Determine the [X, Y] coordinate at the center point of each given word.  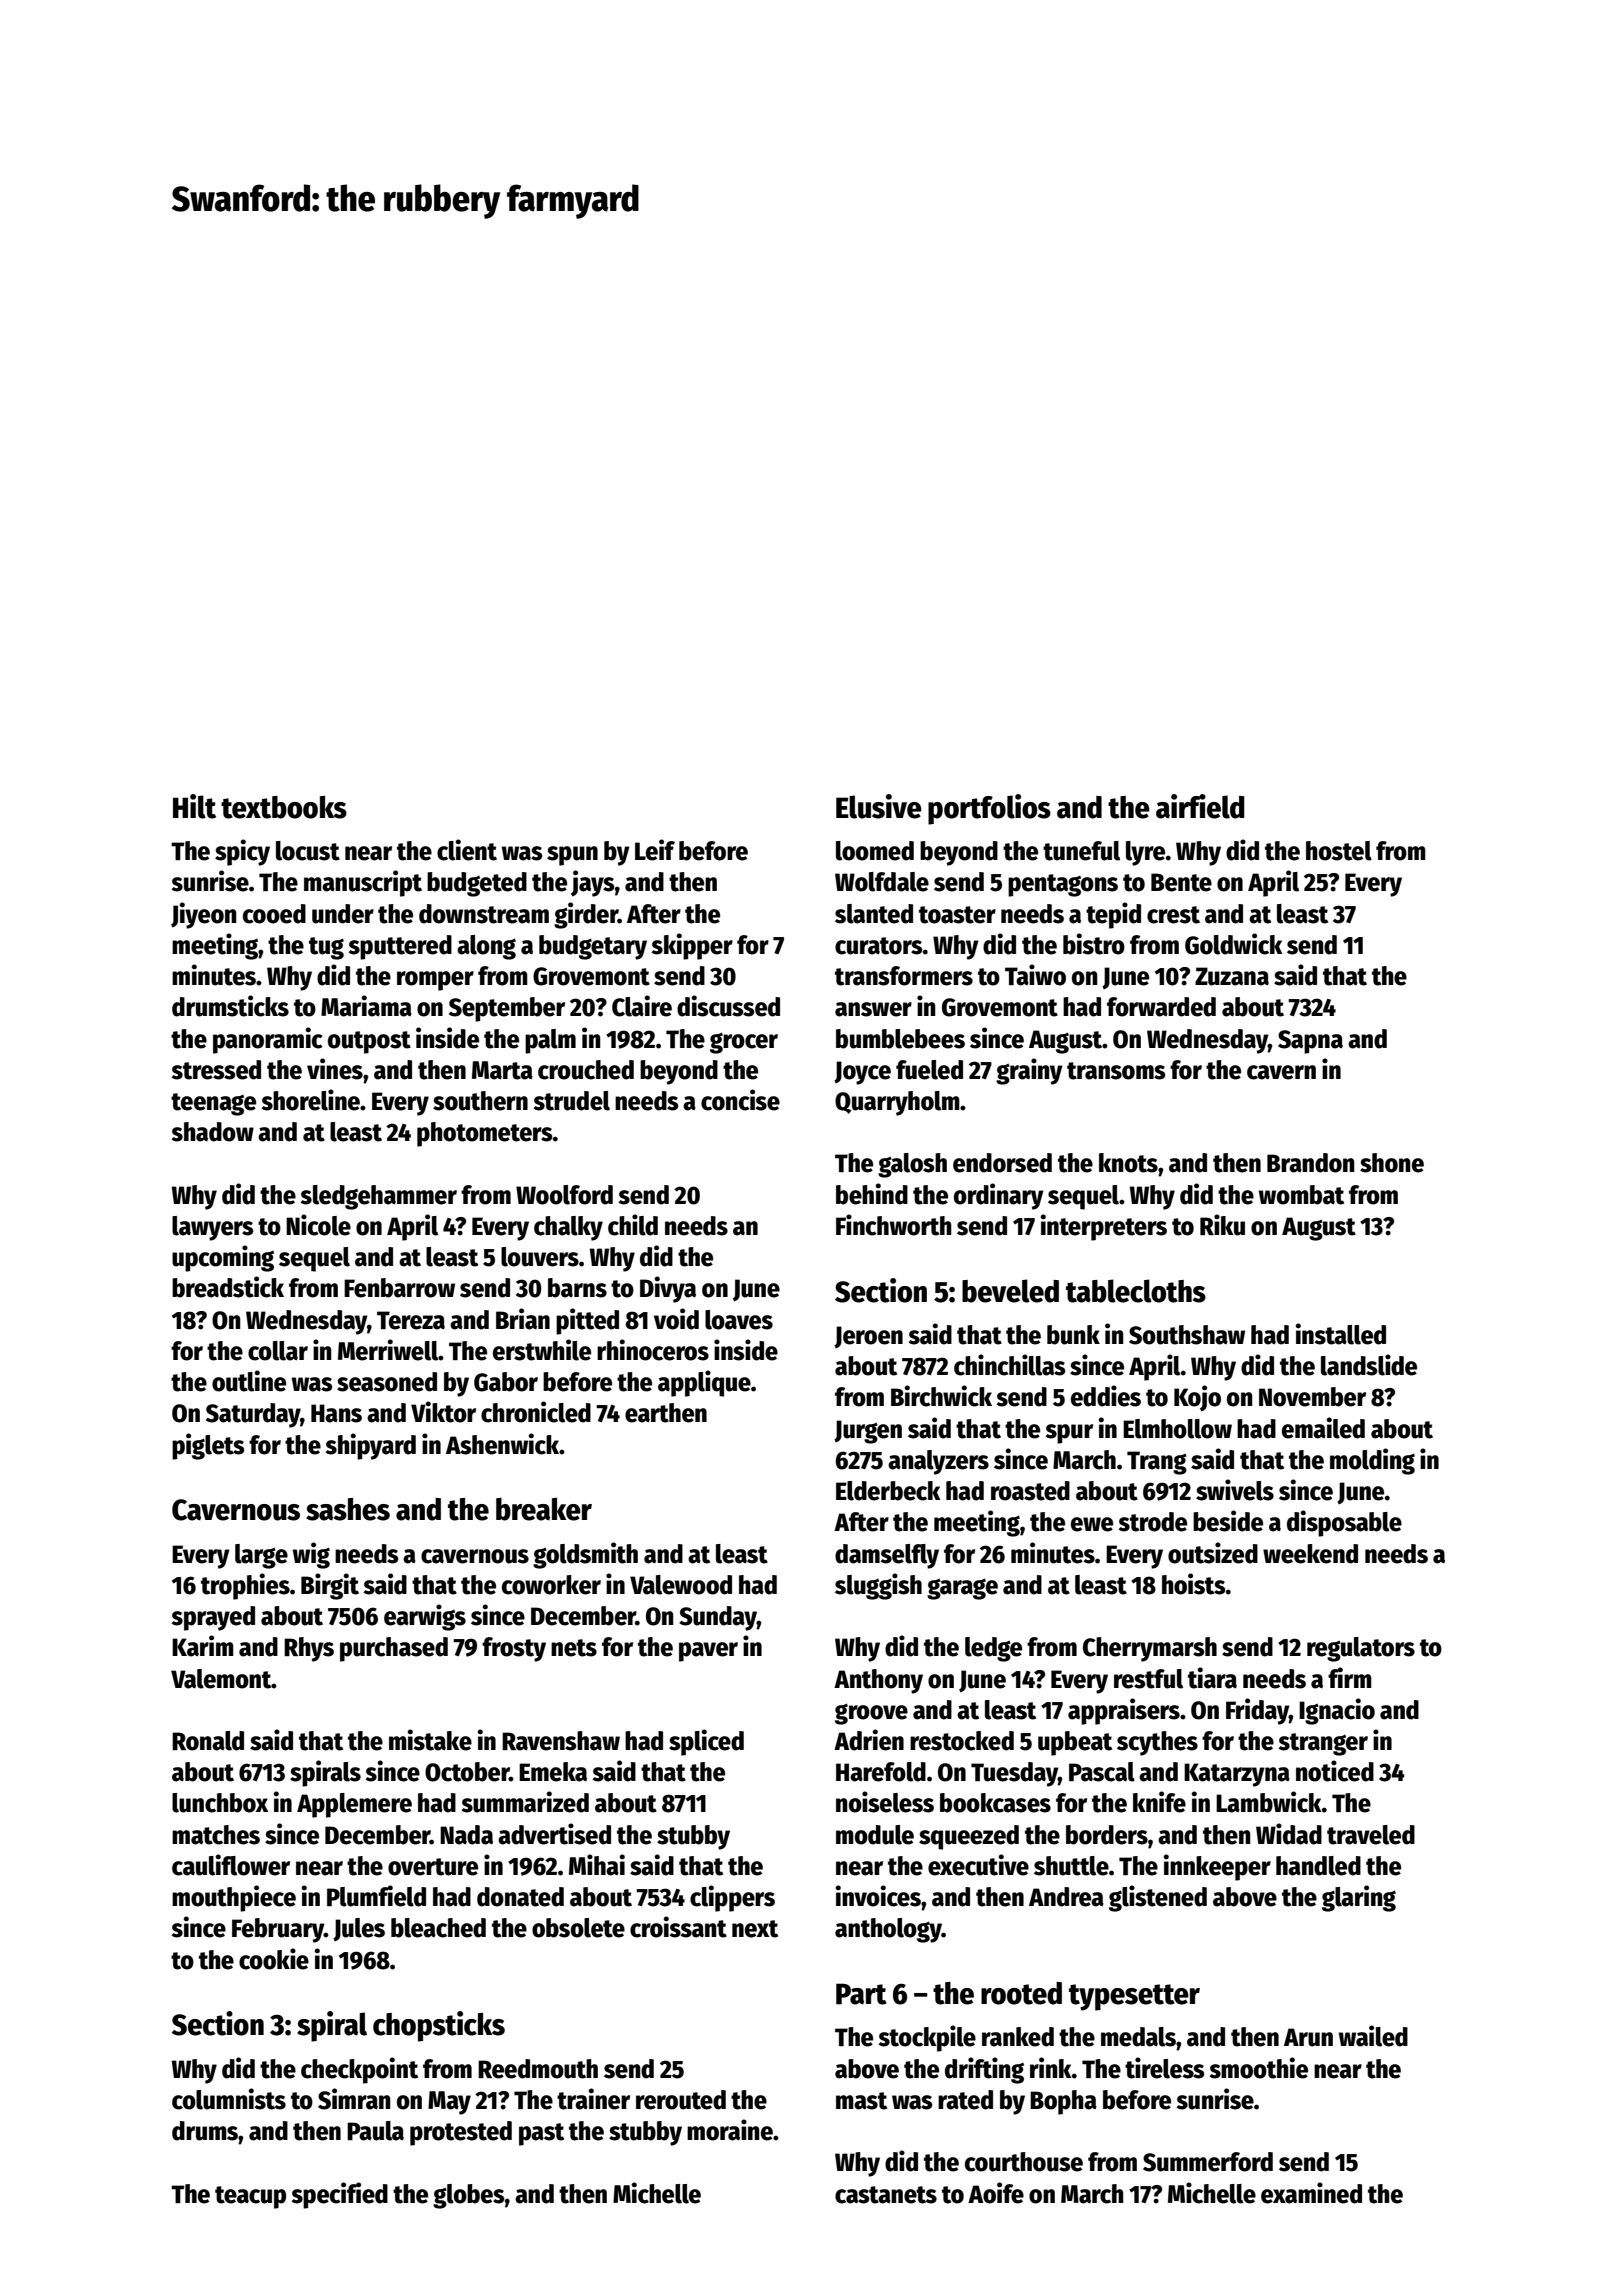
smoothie [1259, 2068]
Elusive [879, 806]
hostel [1339, 851]
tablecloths [1136, 1291]
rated [965, 2100]
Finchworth [894, 1225]
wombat [1301, 1195]
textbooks [284, 807]
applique [704, 1383]
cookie [274, 1959]
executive [978, 1865]
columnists [229, 2099]
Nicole [318, 1225]
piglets [208, 1446]
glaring [1359, 1898]
